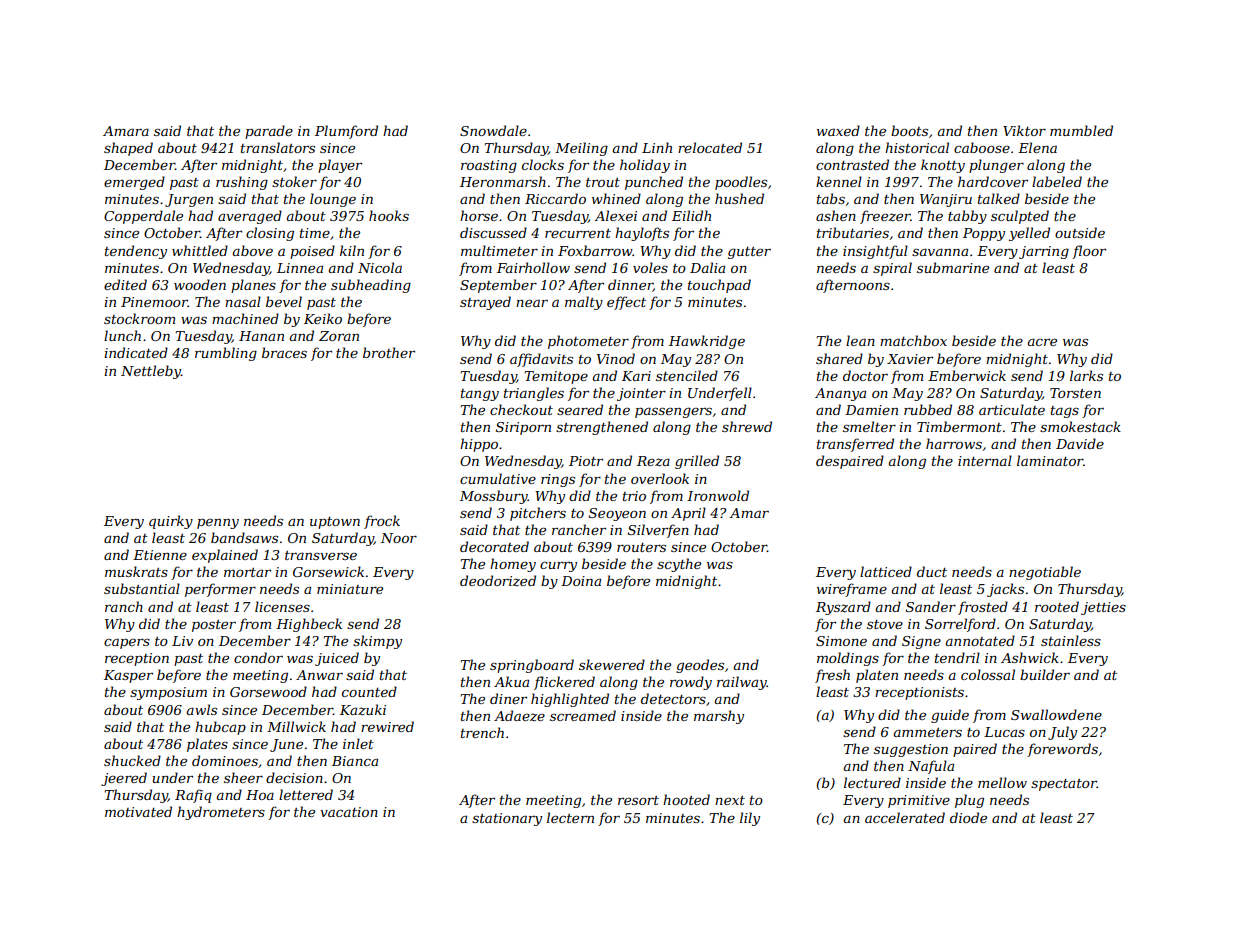 The height and width of the page is (952, 1233). I want to click on mumbled, so click(1081, 130).
